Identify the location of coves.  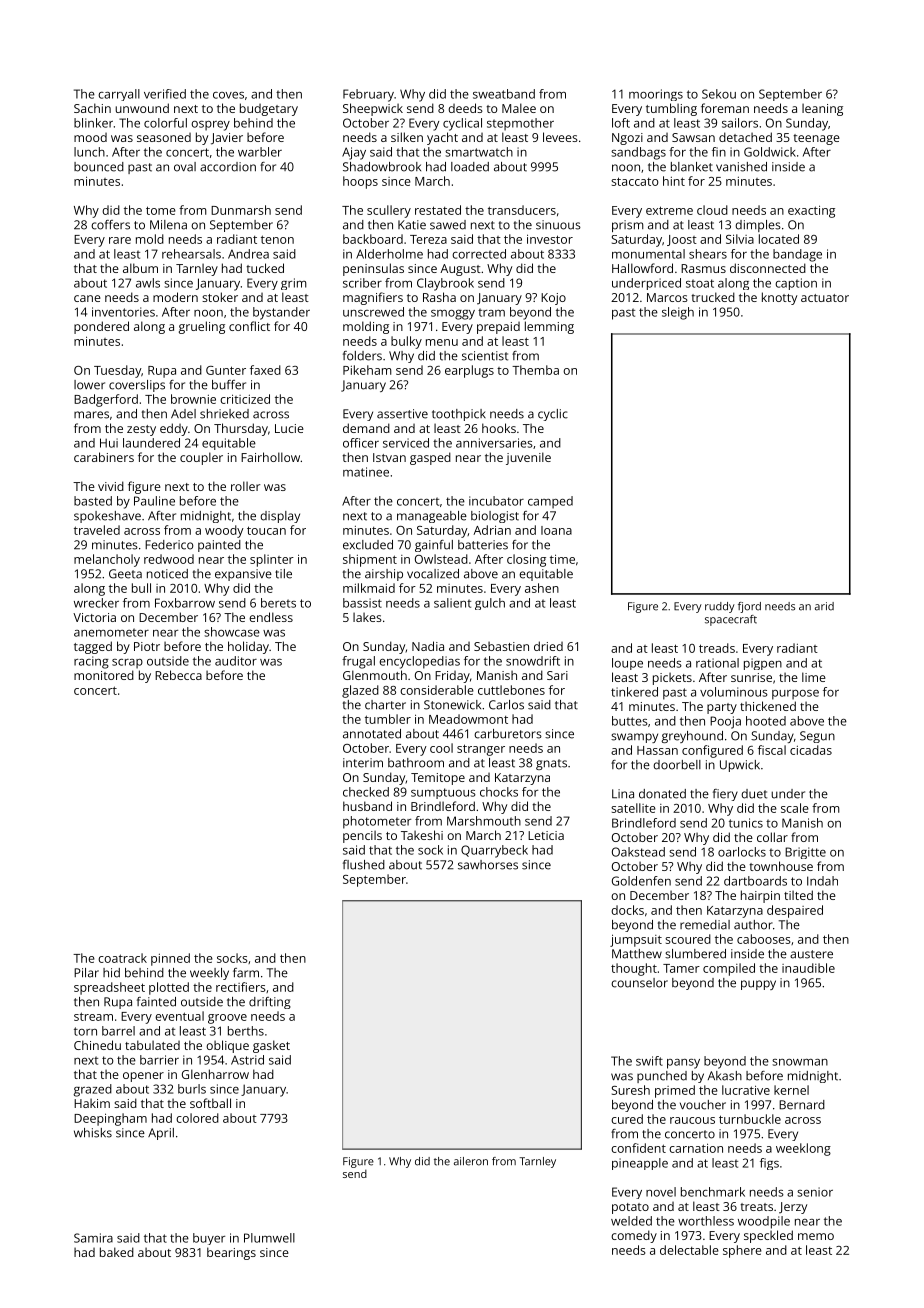
(228, 95).
